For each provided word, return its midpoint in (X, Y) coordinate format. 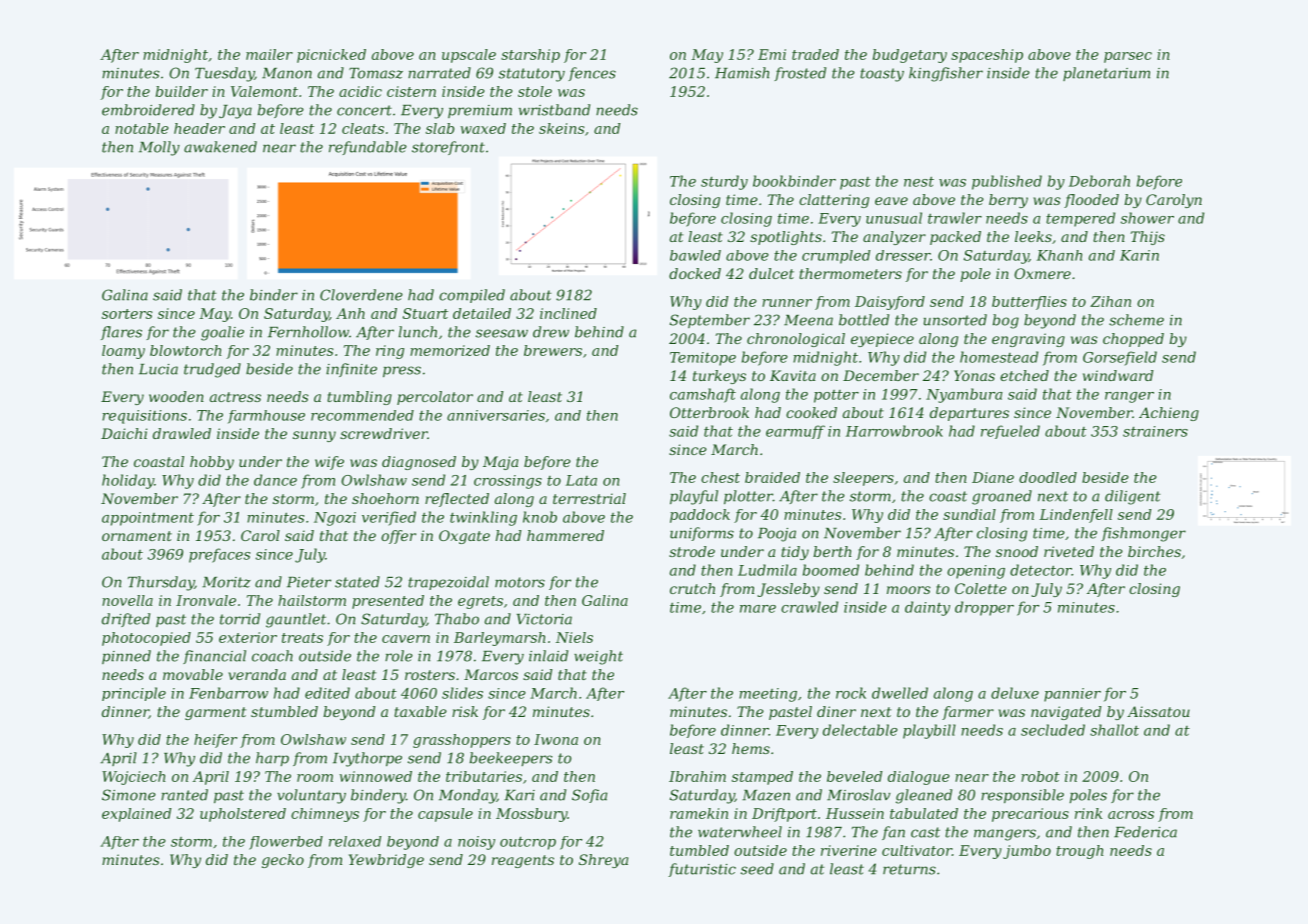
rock (851, 693)
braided (772, 477)
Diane (993, 477)
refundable (368, 148)
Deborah (1099, 181)
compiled (472, 296)
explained (136, 815)
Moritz (226, 582)
